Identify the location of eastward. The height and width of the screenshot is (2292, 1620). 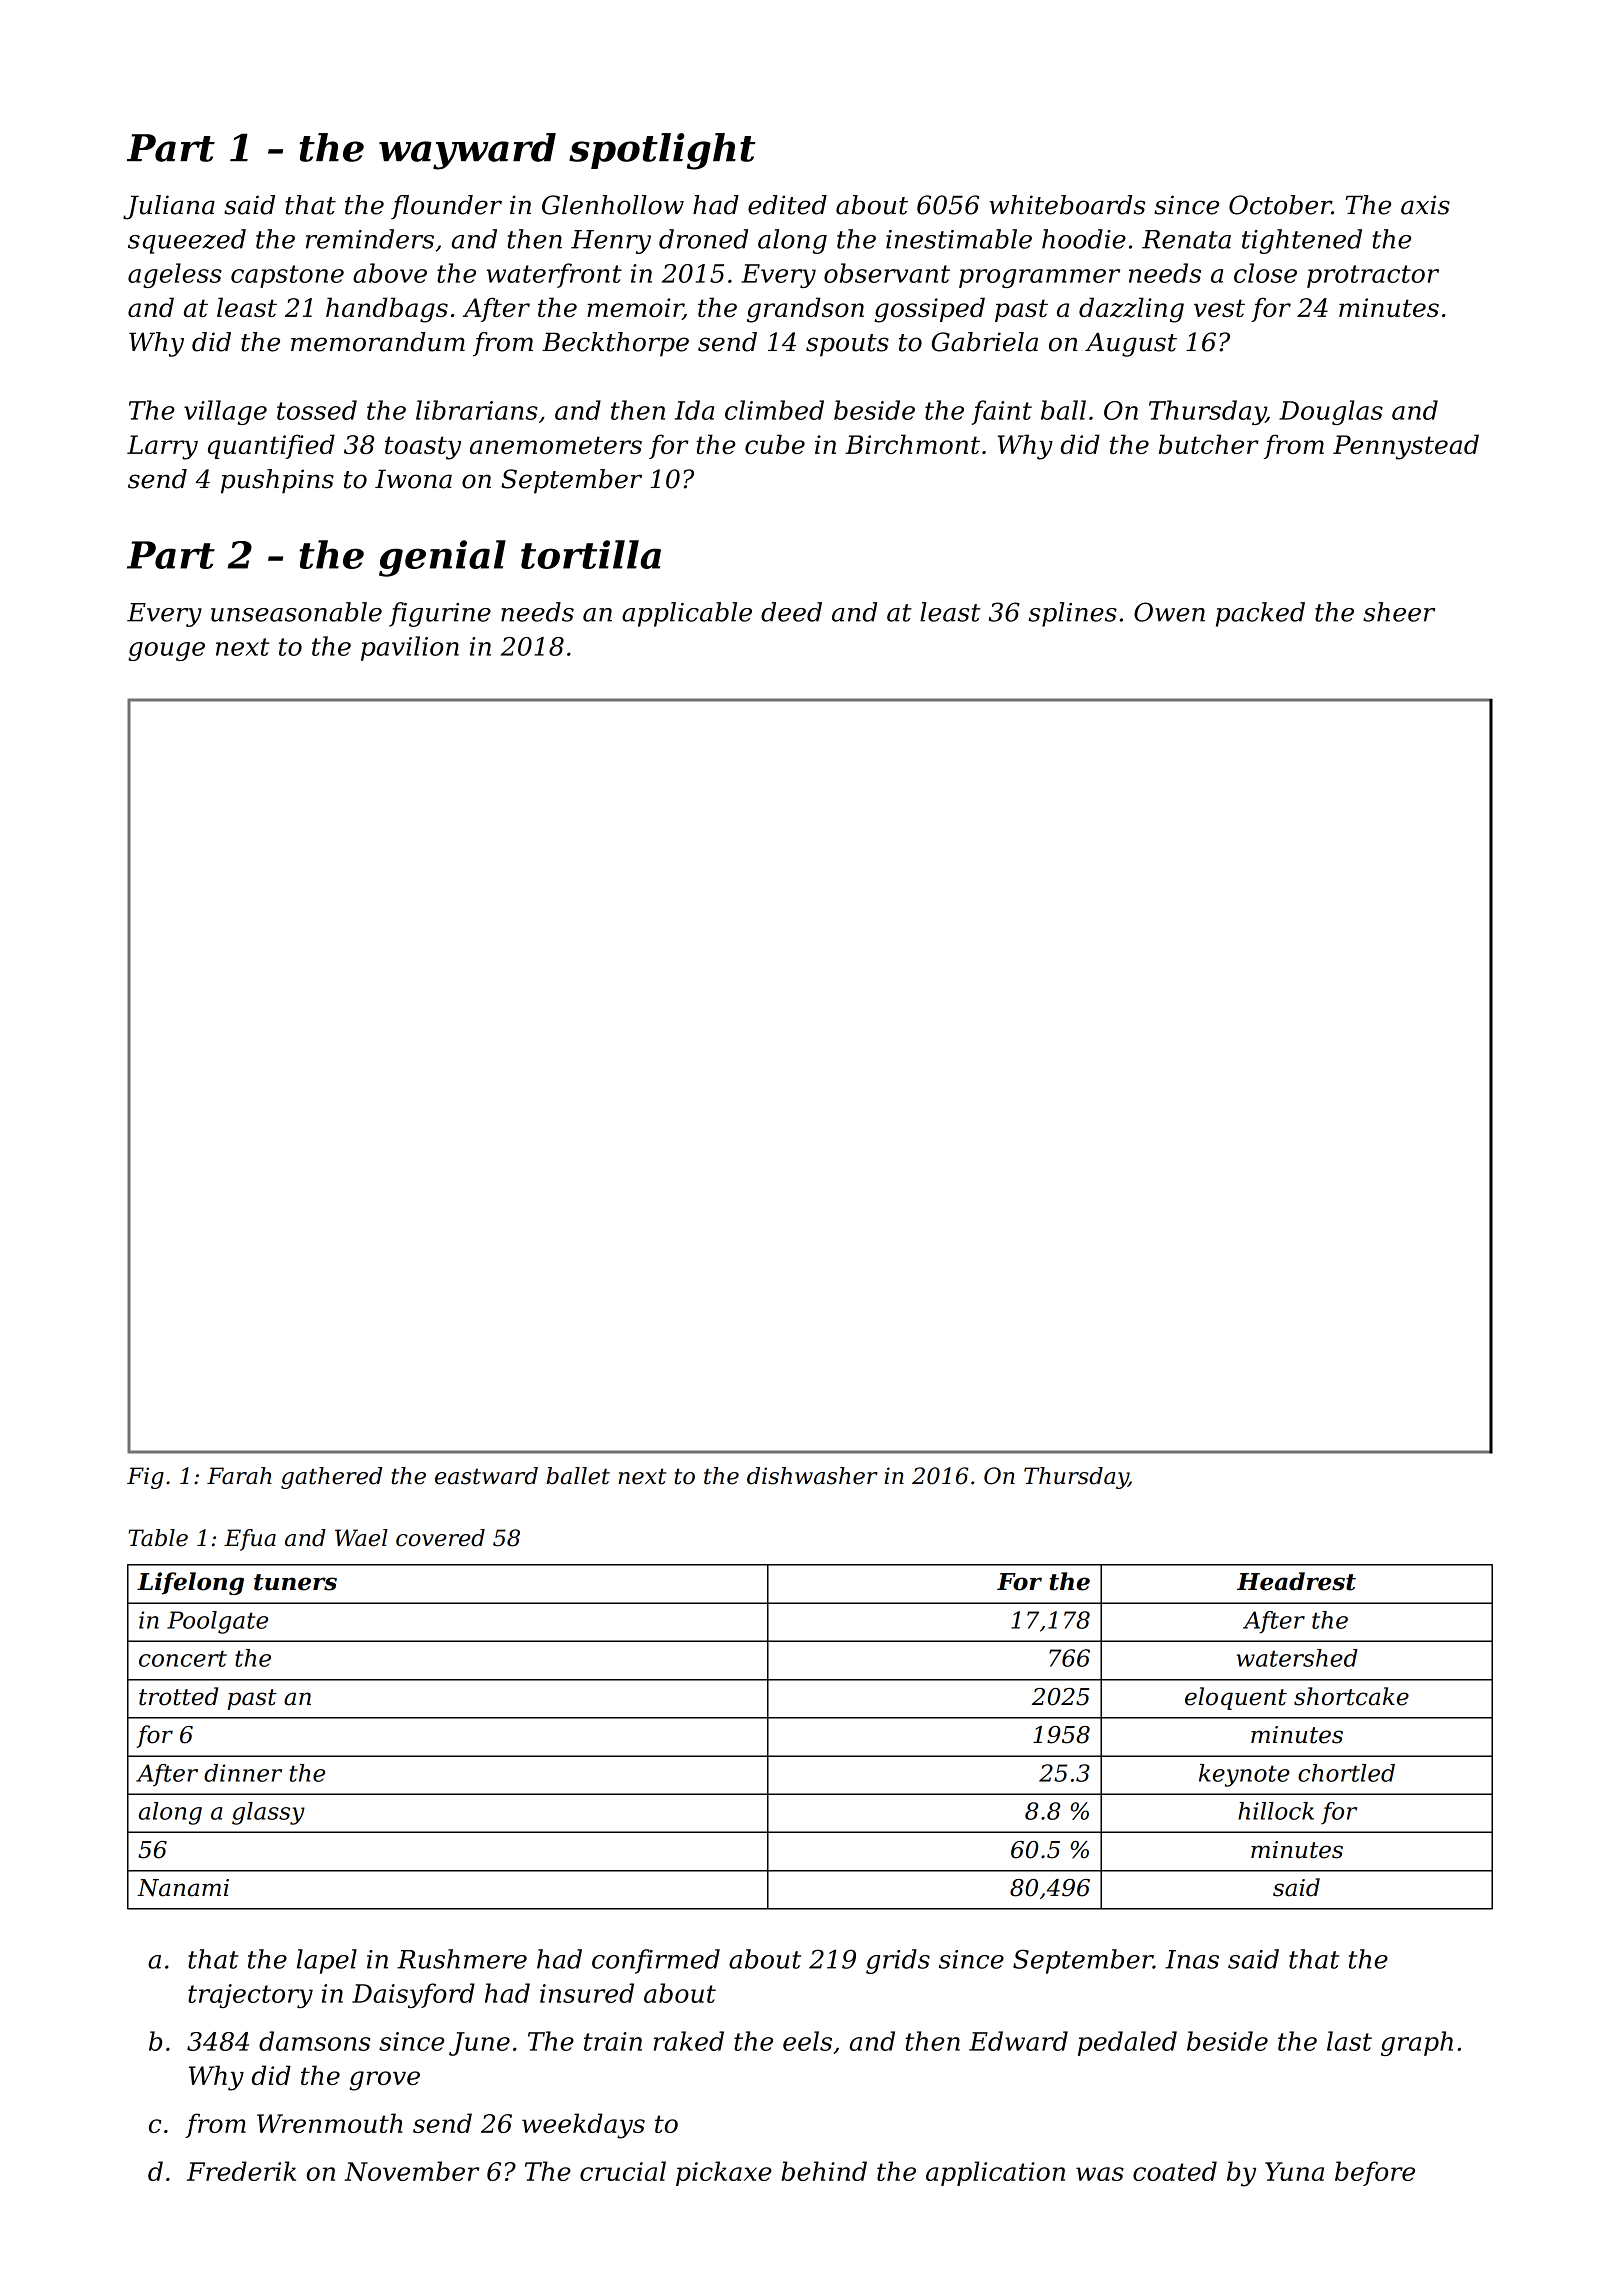
(486, 1476).
